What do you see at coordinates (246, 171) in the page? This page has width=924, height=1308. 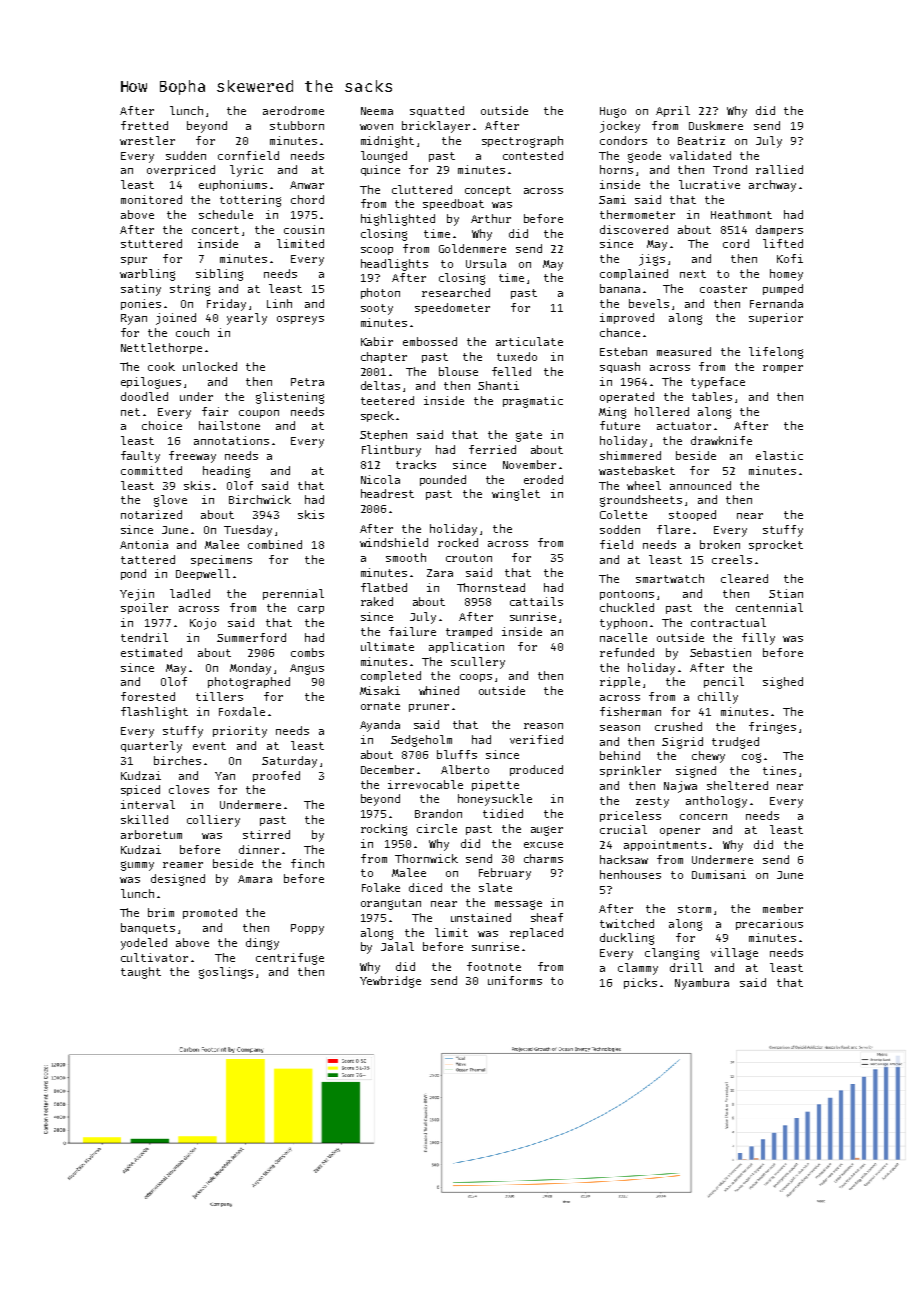 I see `lyric` at bounding box center [246, 171].
